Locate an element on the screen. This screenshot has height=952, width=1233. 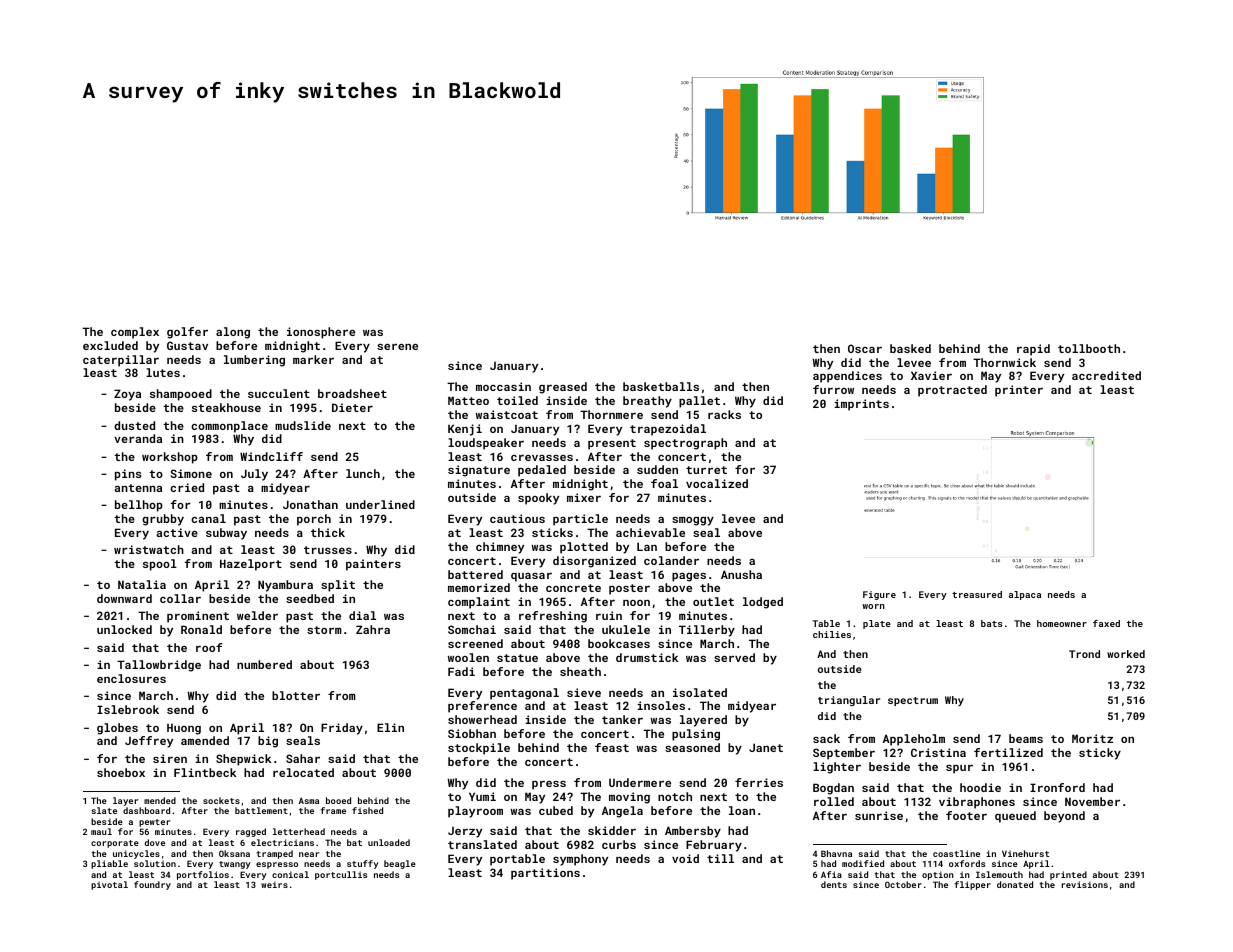
sunrise is located at coordinates (879, 815).
